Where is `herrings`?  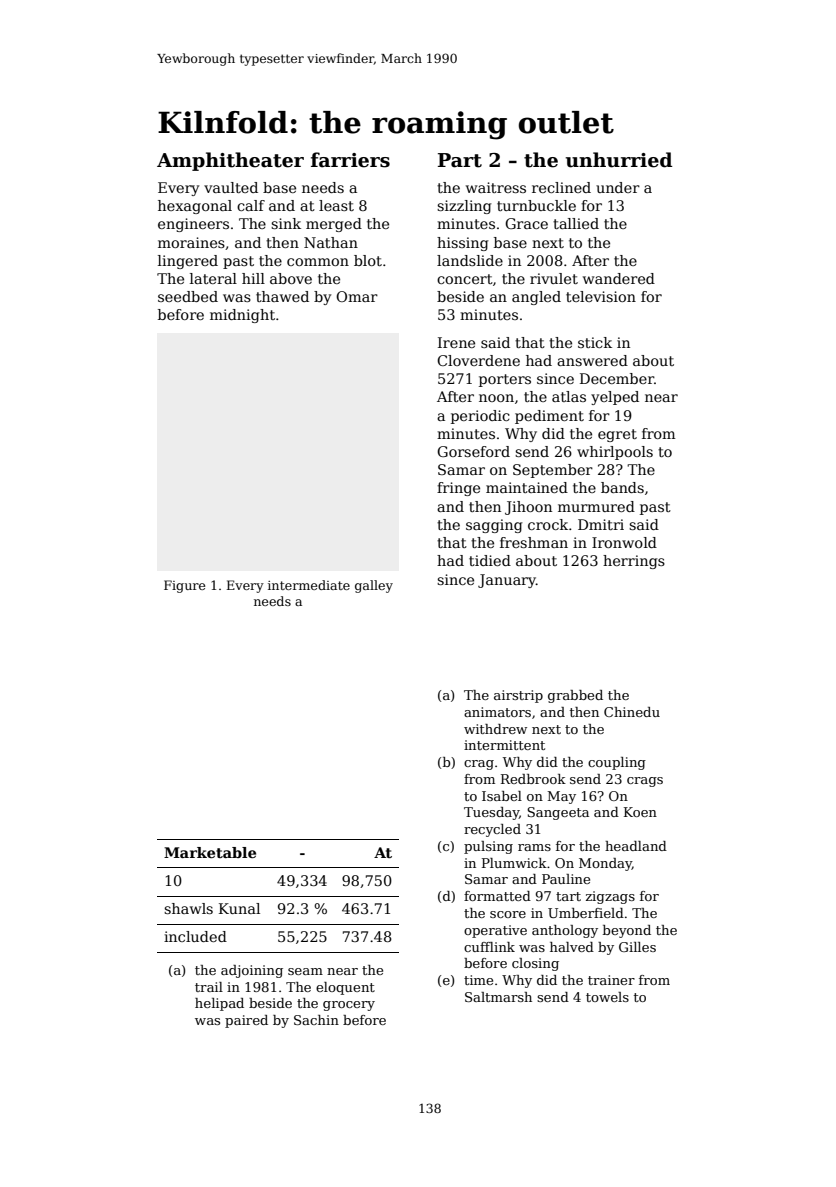
herrings is located at coordinates (634, 562).
